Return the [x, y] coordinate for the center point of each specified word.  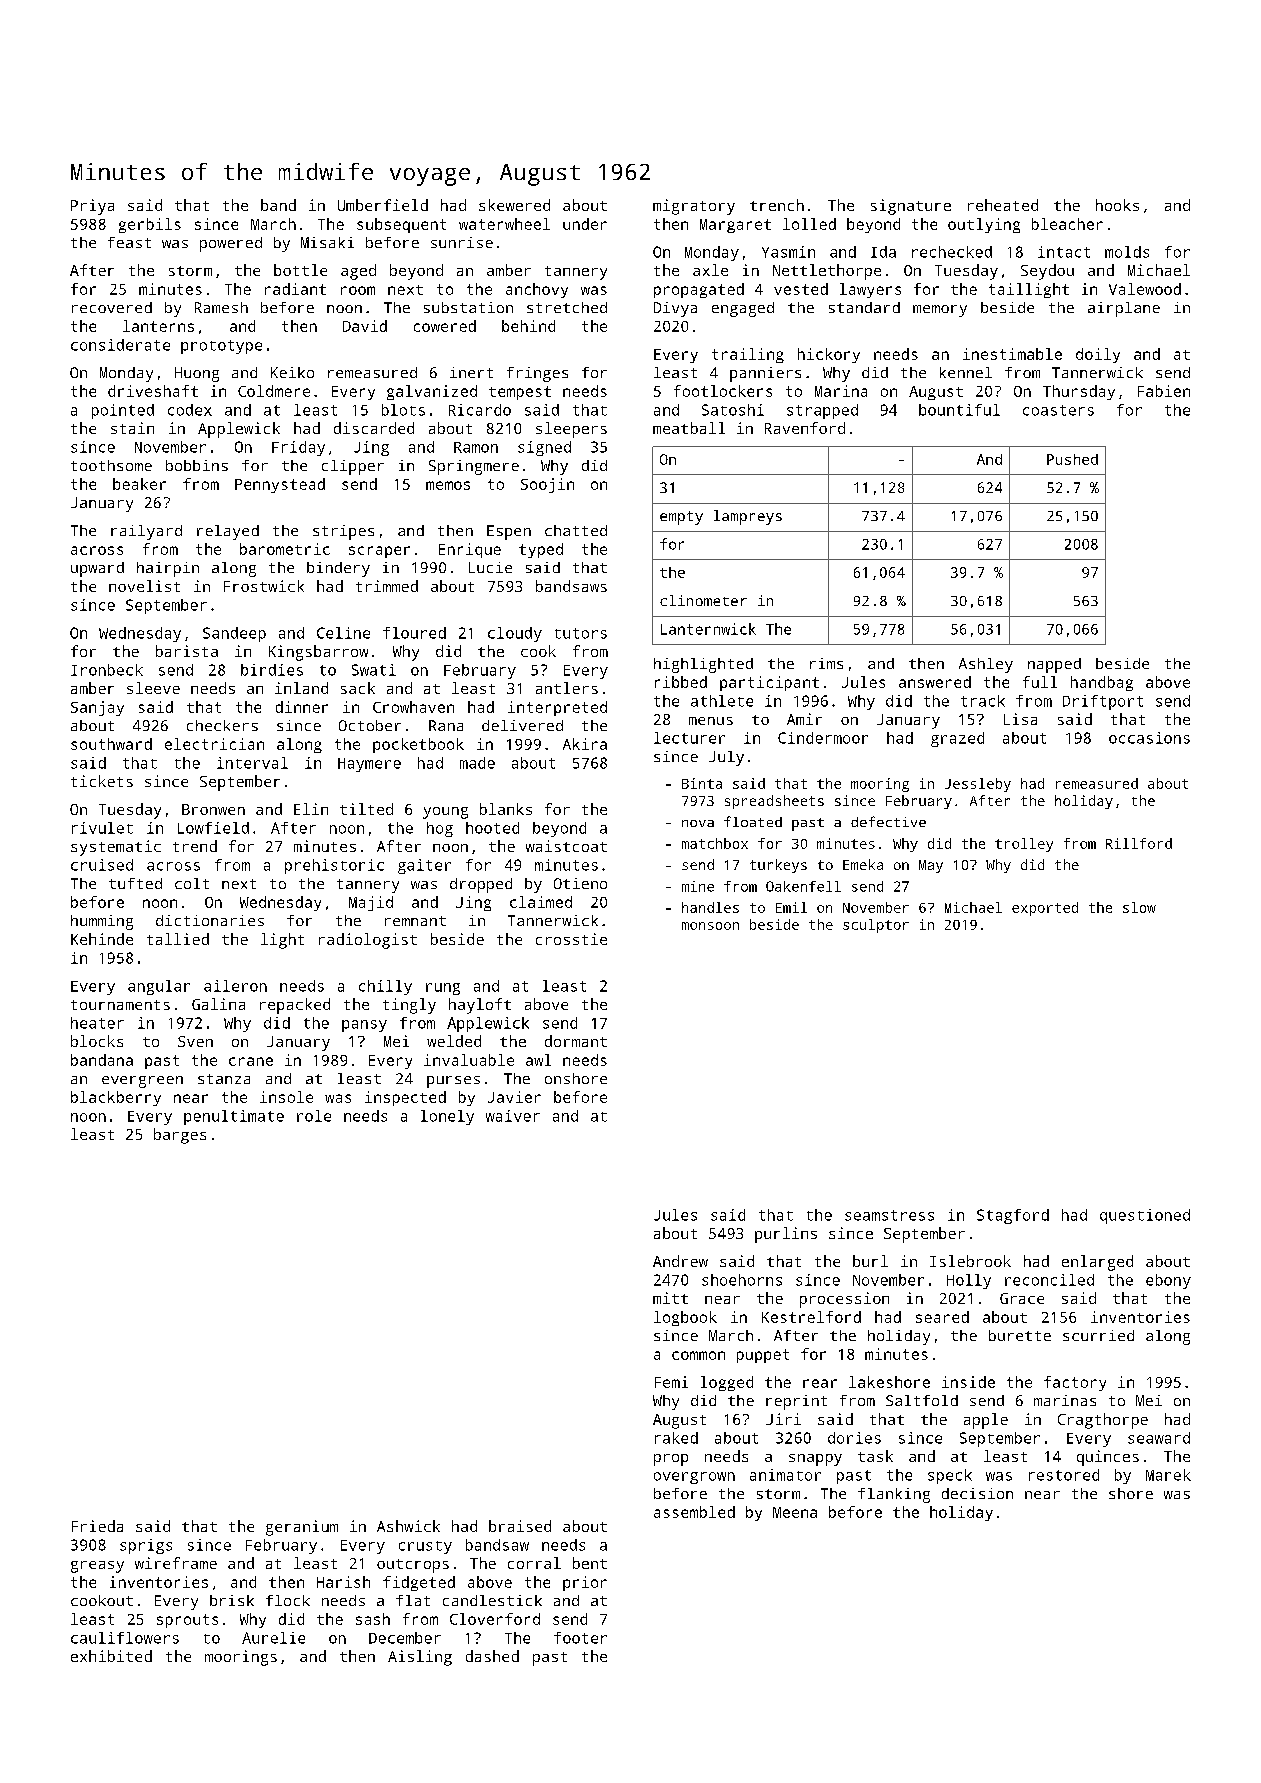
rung [443, 989]
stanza [224, 1079]
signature [911, 207]
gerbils [150, 225]
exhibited [111, 1656]
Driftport [1103, 702]
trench [777, 205]
